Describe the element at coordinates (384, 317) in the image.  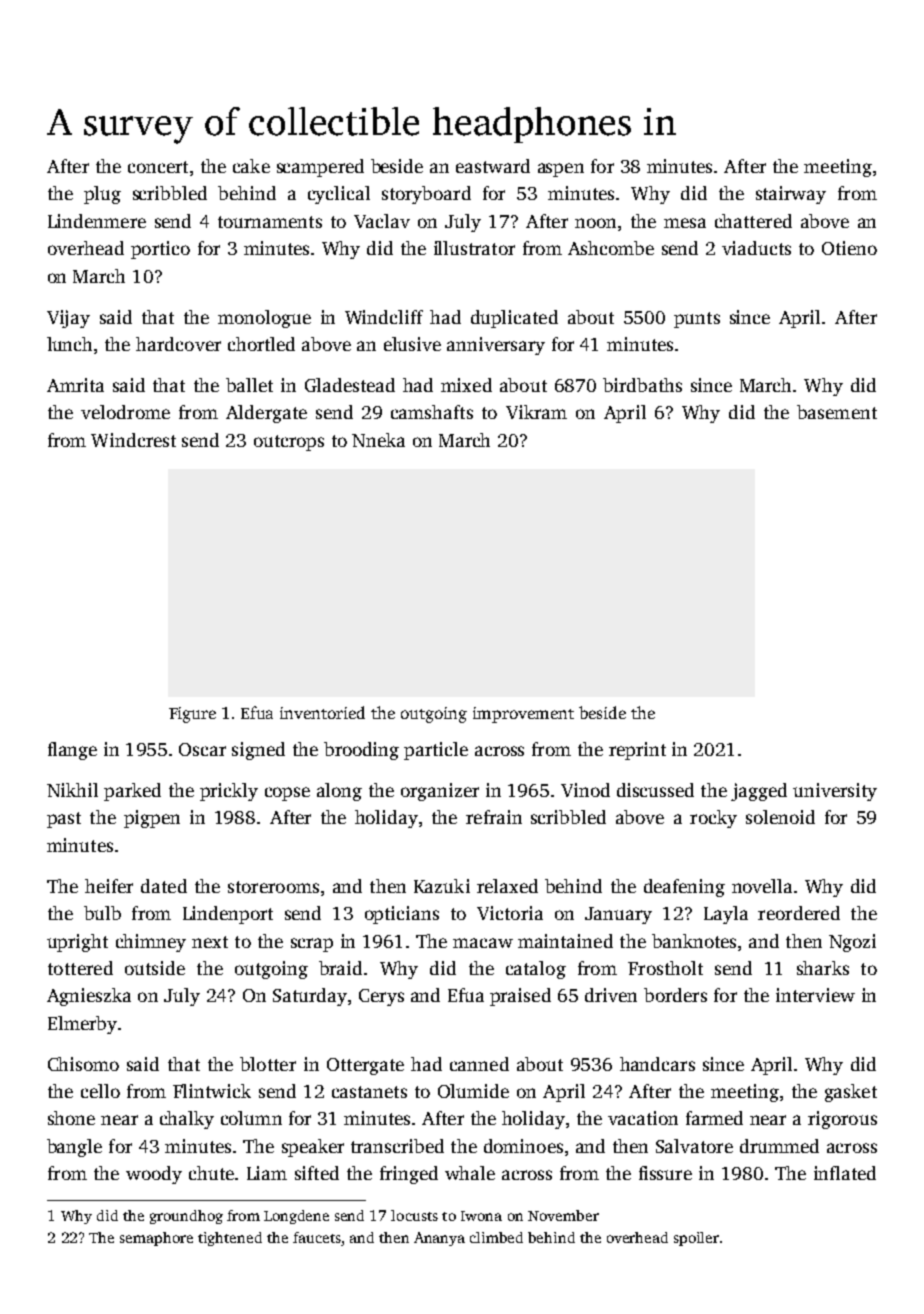
I see `Windcliff` at that location.
